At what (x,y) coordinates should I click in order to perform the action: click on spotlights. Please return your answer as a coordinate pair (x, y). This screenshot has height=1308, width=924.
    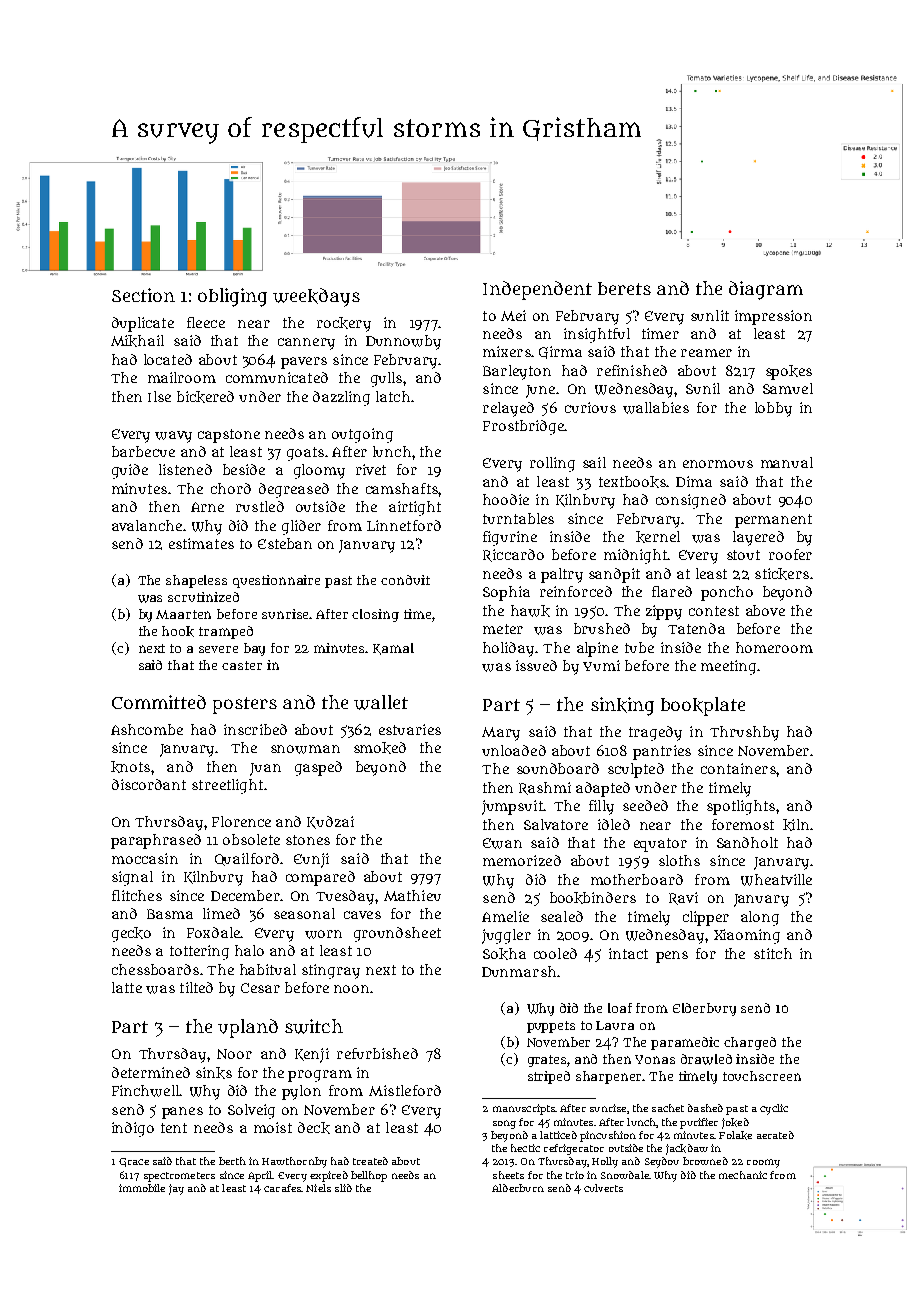
    Looking at the image, I should click on (741, 807).
